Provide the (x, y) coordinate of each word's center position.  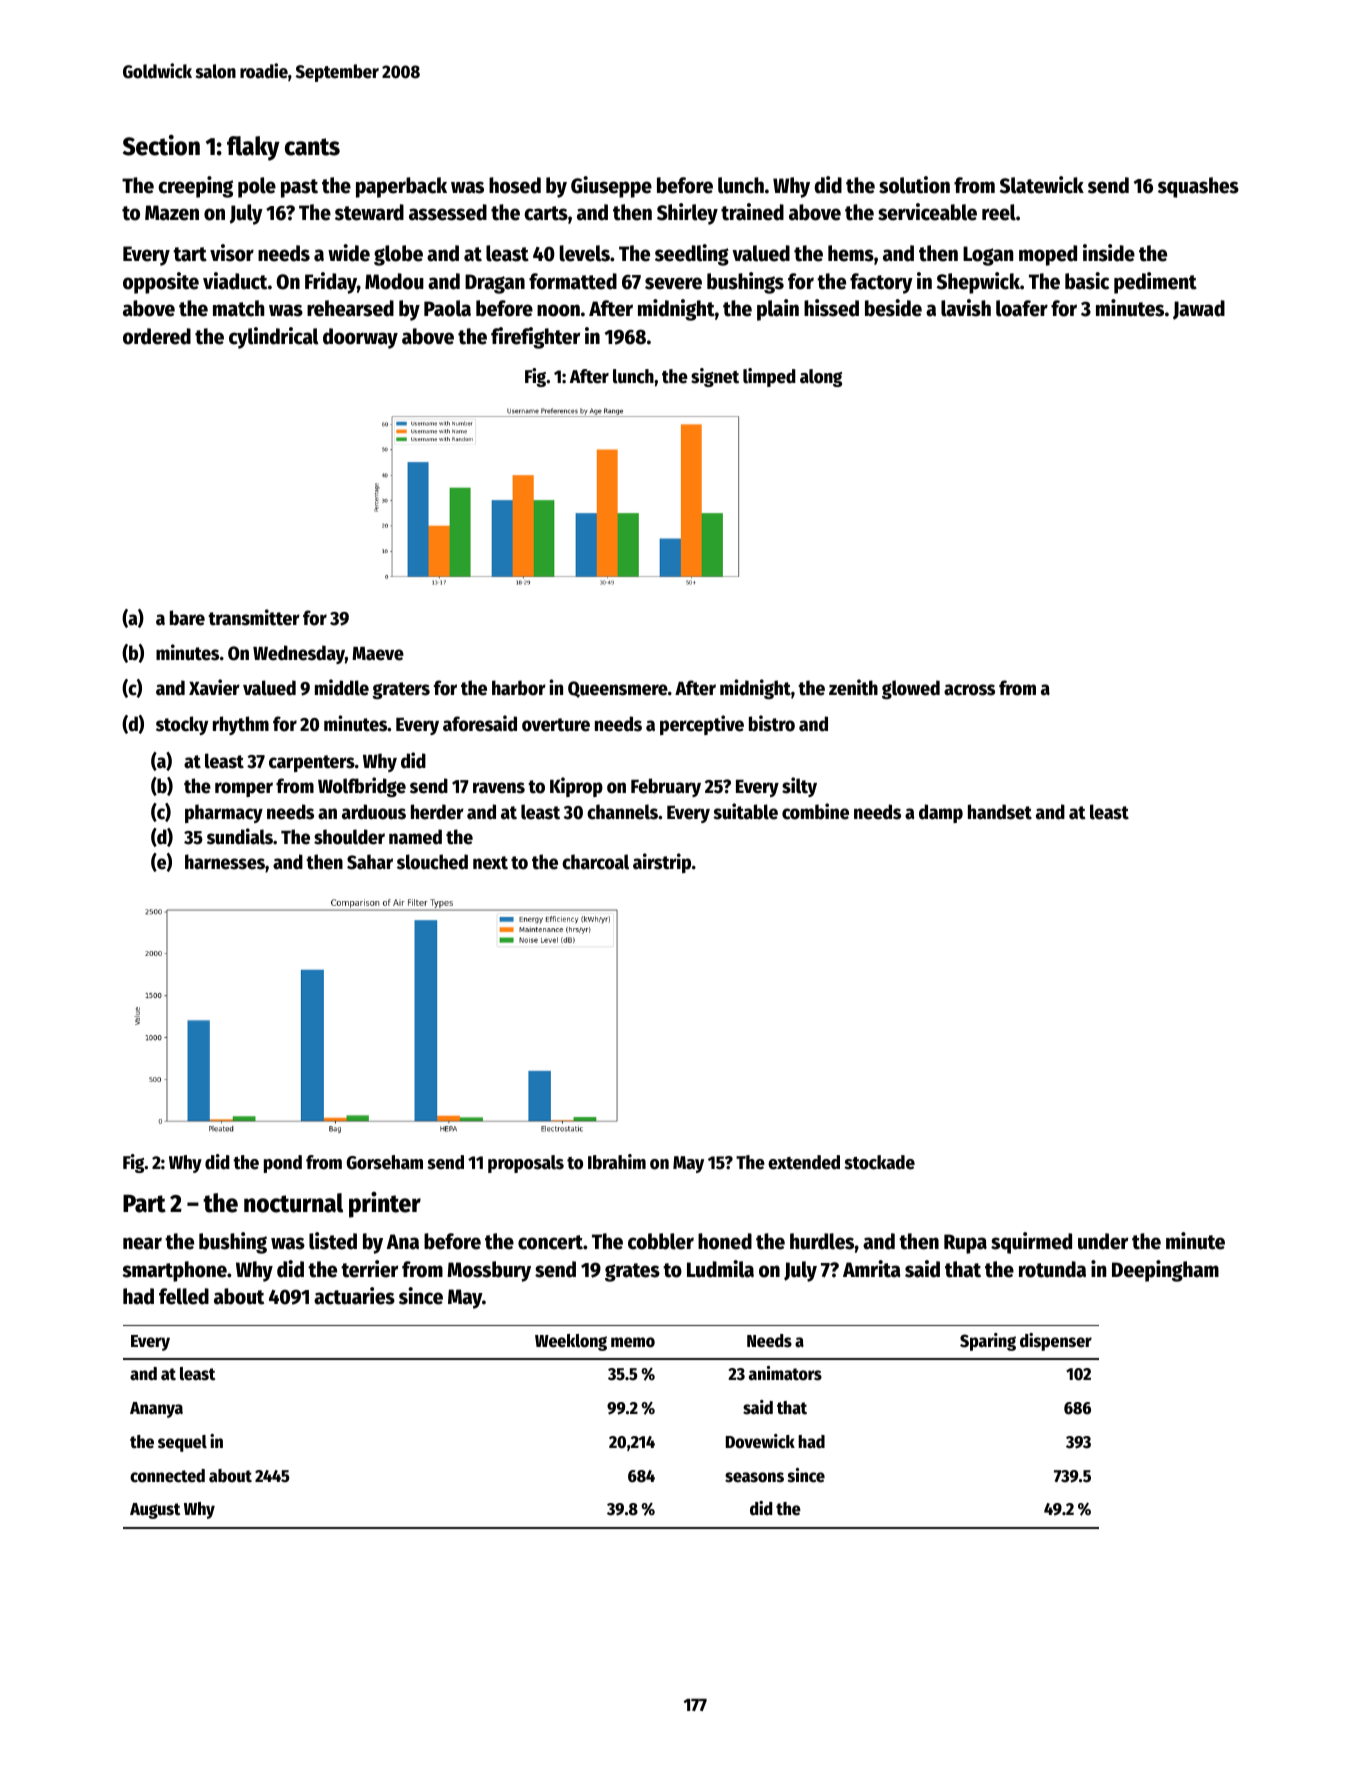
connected (167, 1476)
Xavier (214, 687)
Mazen (172, 213)
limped (769, 377)
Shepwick (978, 283)
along (821, 378)
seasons (754, 1477)
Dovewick (760, 1441)
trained (752, 212)
